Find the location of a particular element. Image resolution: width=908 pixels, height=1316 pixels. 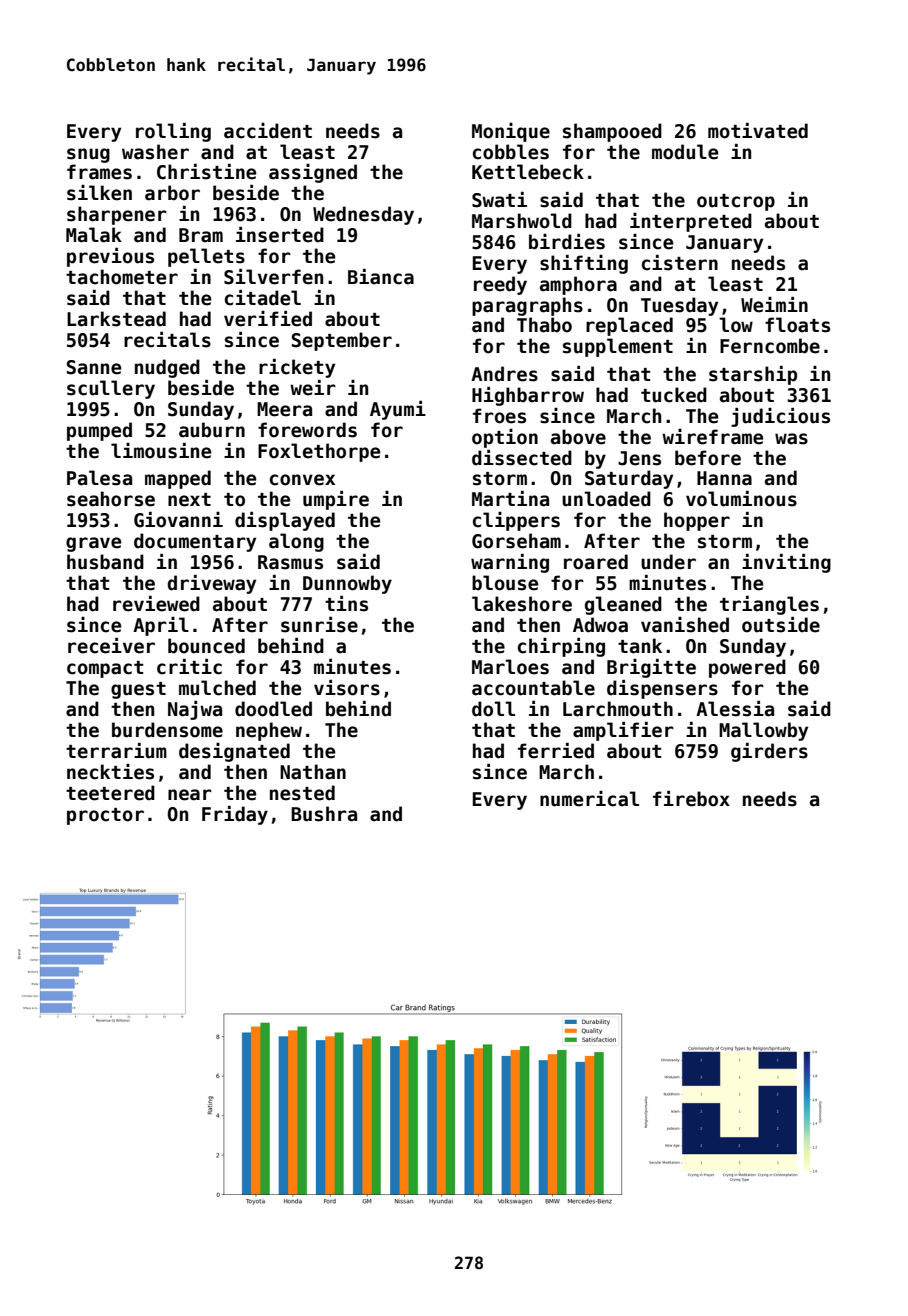

supplement is located at coordinates (618, 347).
